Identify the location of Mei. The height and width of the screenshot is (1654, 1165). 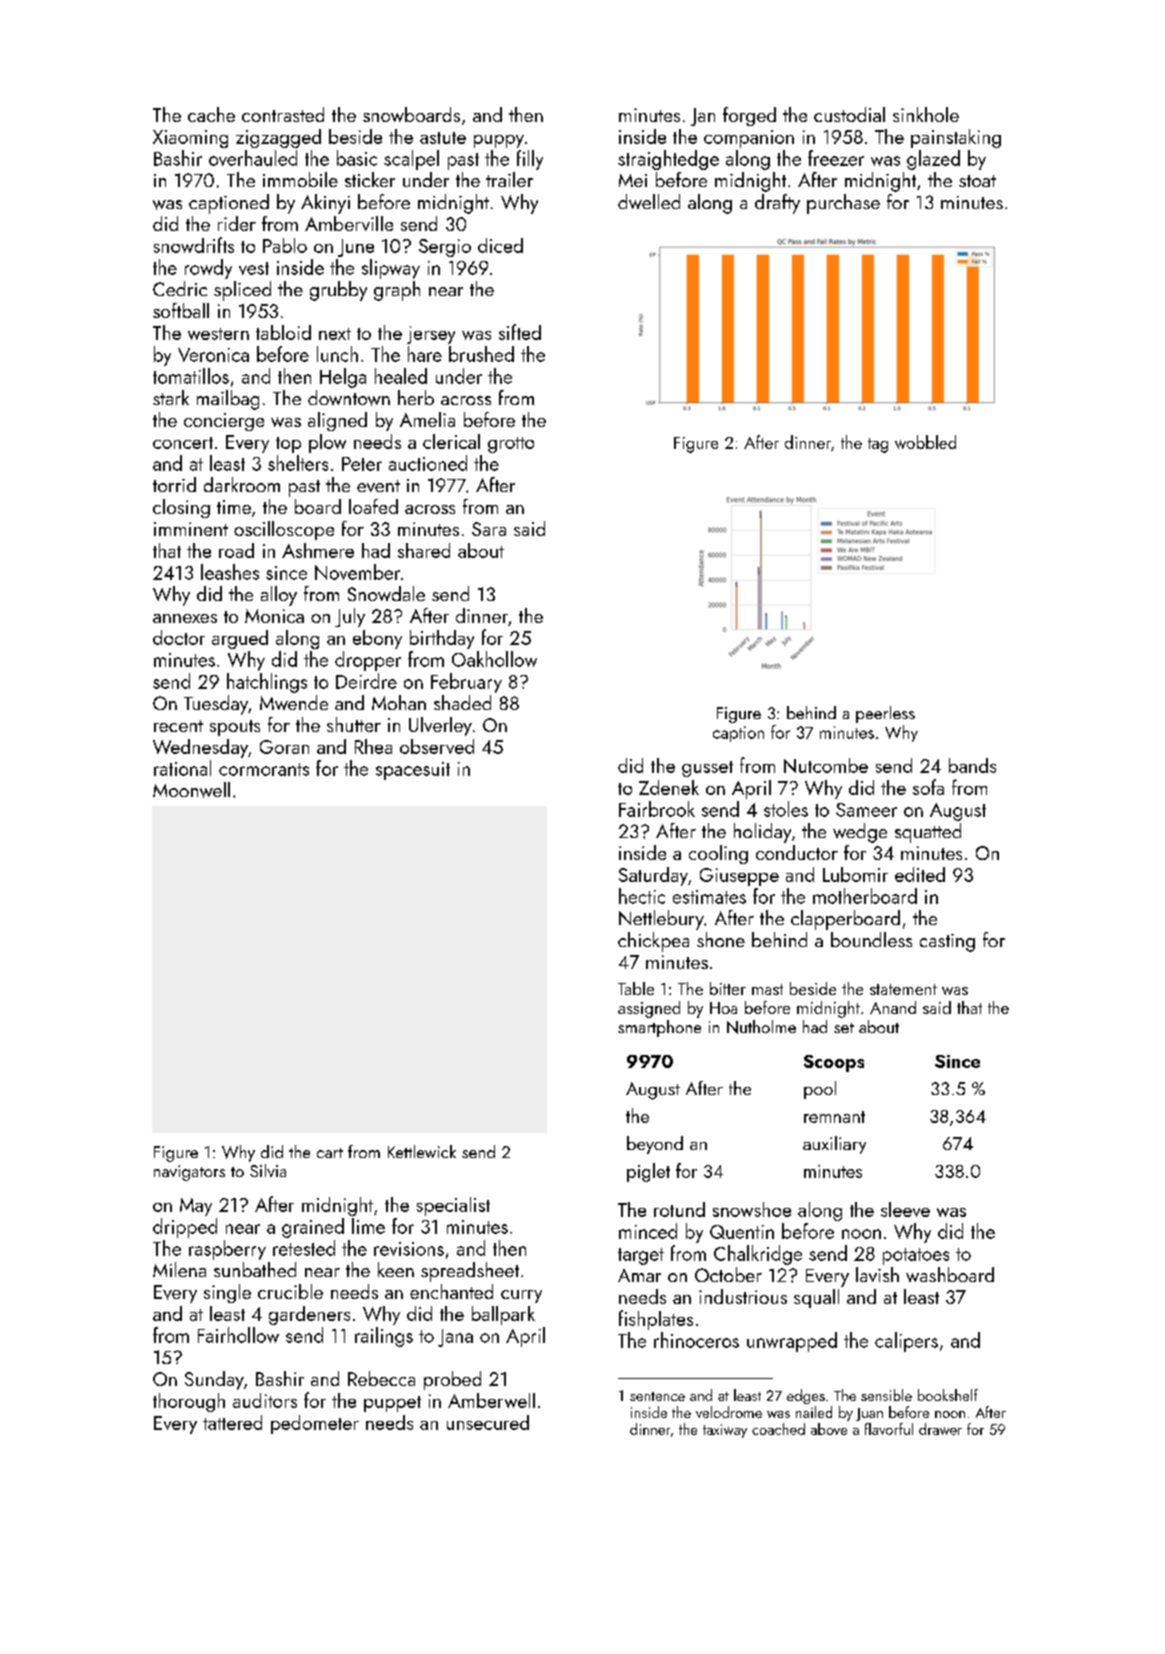
(633, 180).
